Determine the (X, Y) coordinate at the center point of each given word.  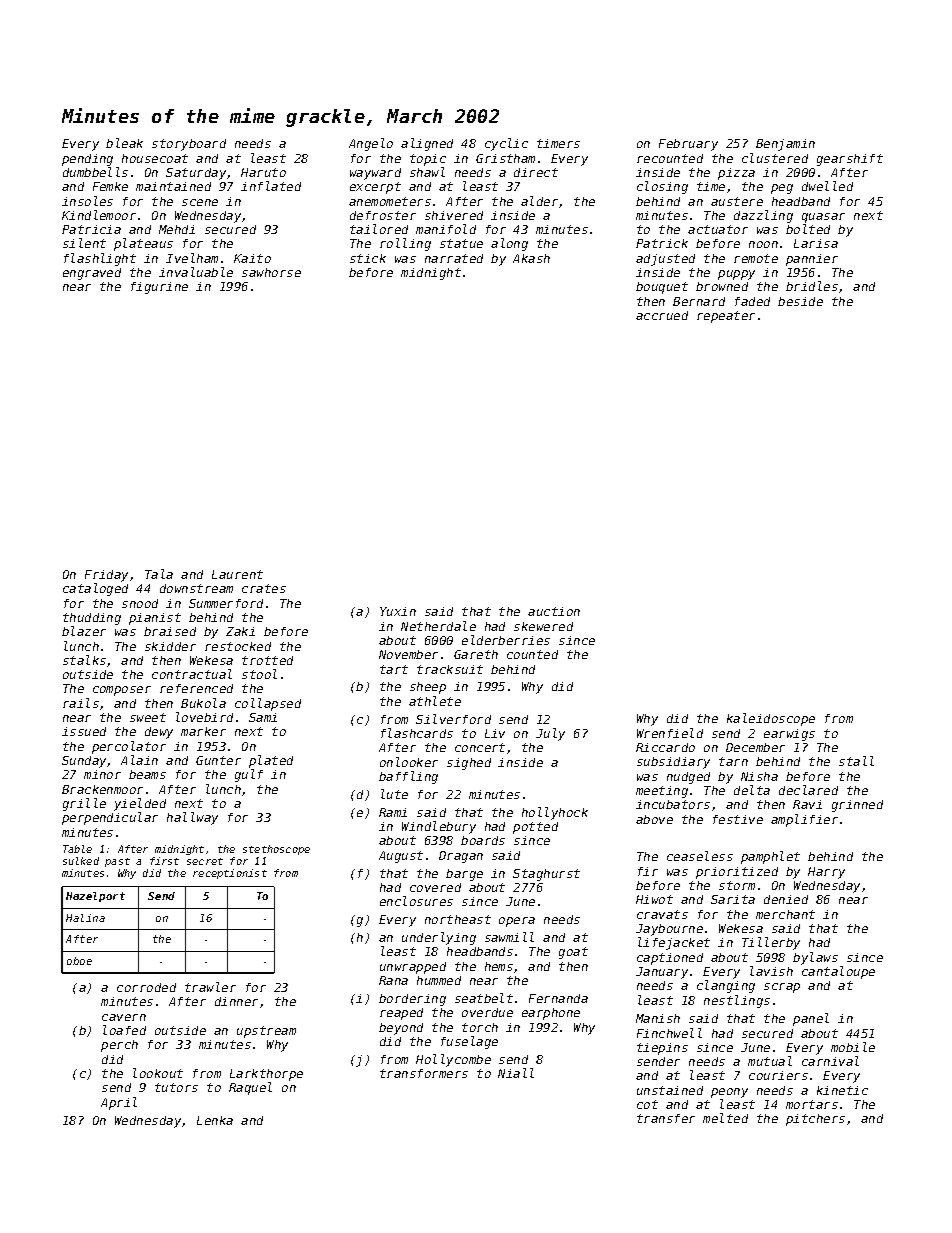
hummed (439, 980)
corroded (146, 987)
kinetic (842, 1090)
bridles (812, 286)
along (509, 244)
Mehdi (177, 229)
